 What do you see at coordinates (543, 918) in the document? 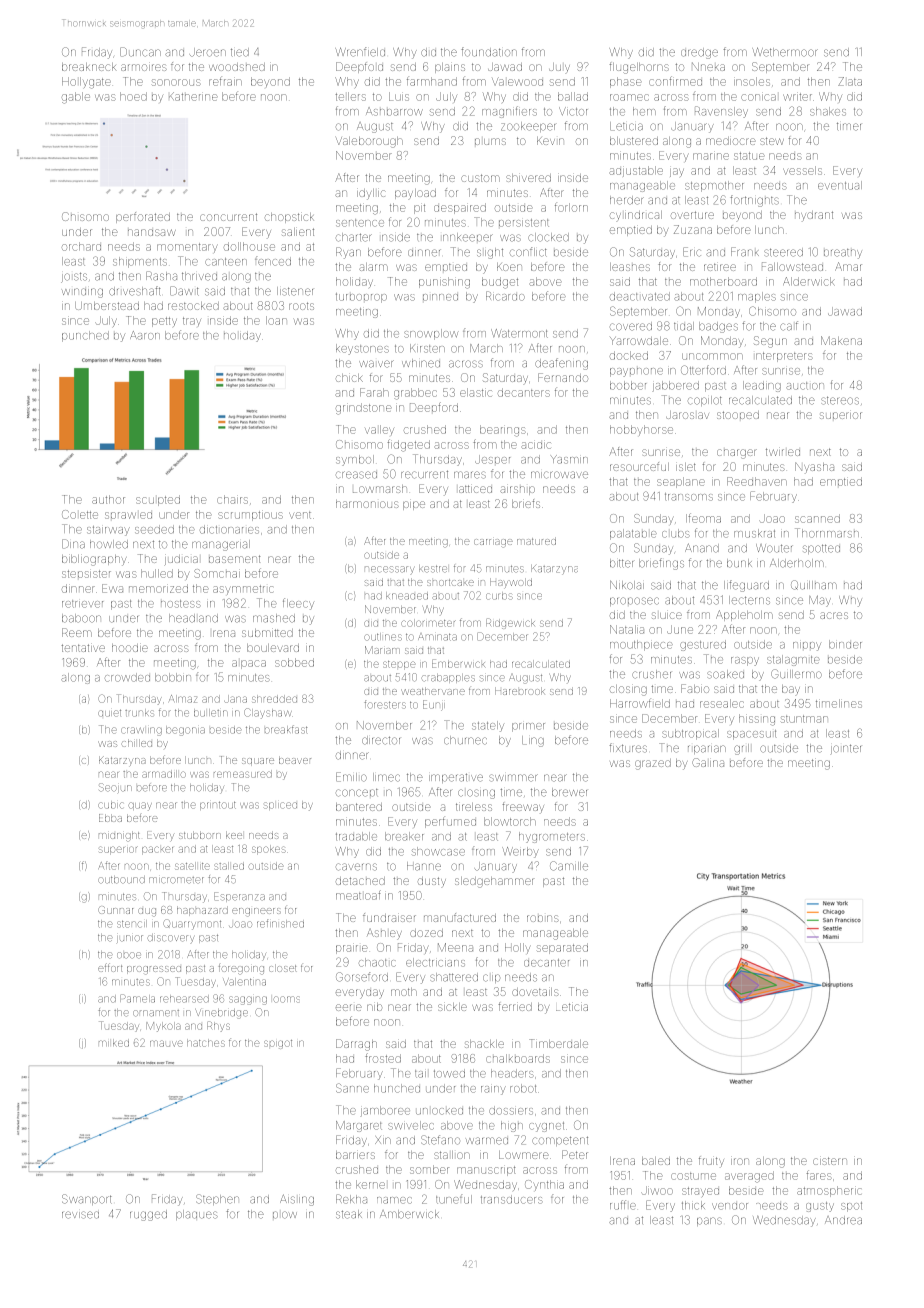
I see `robins` at bounding box center [543, 918].
